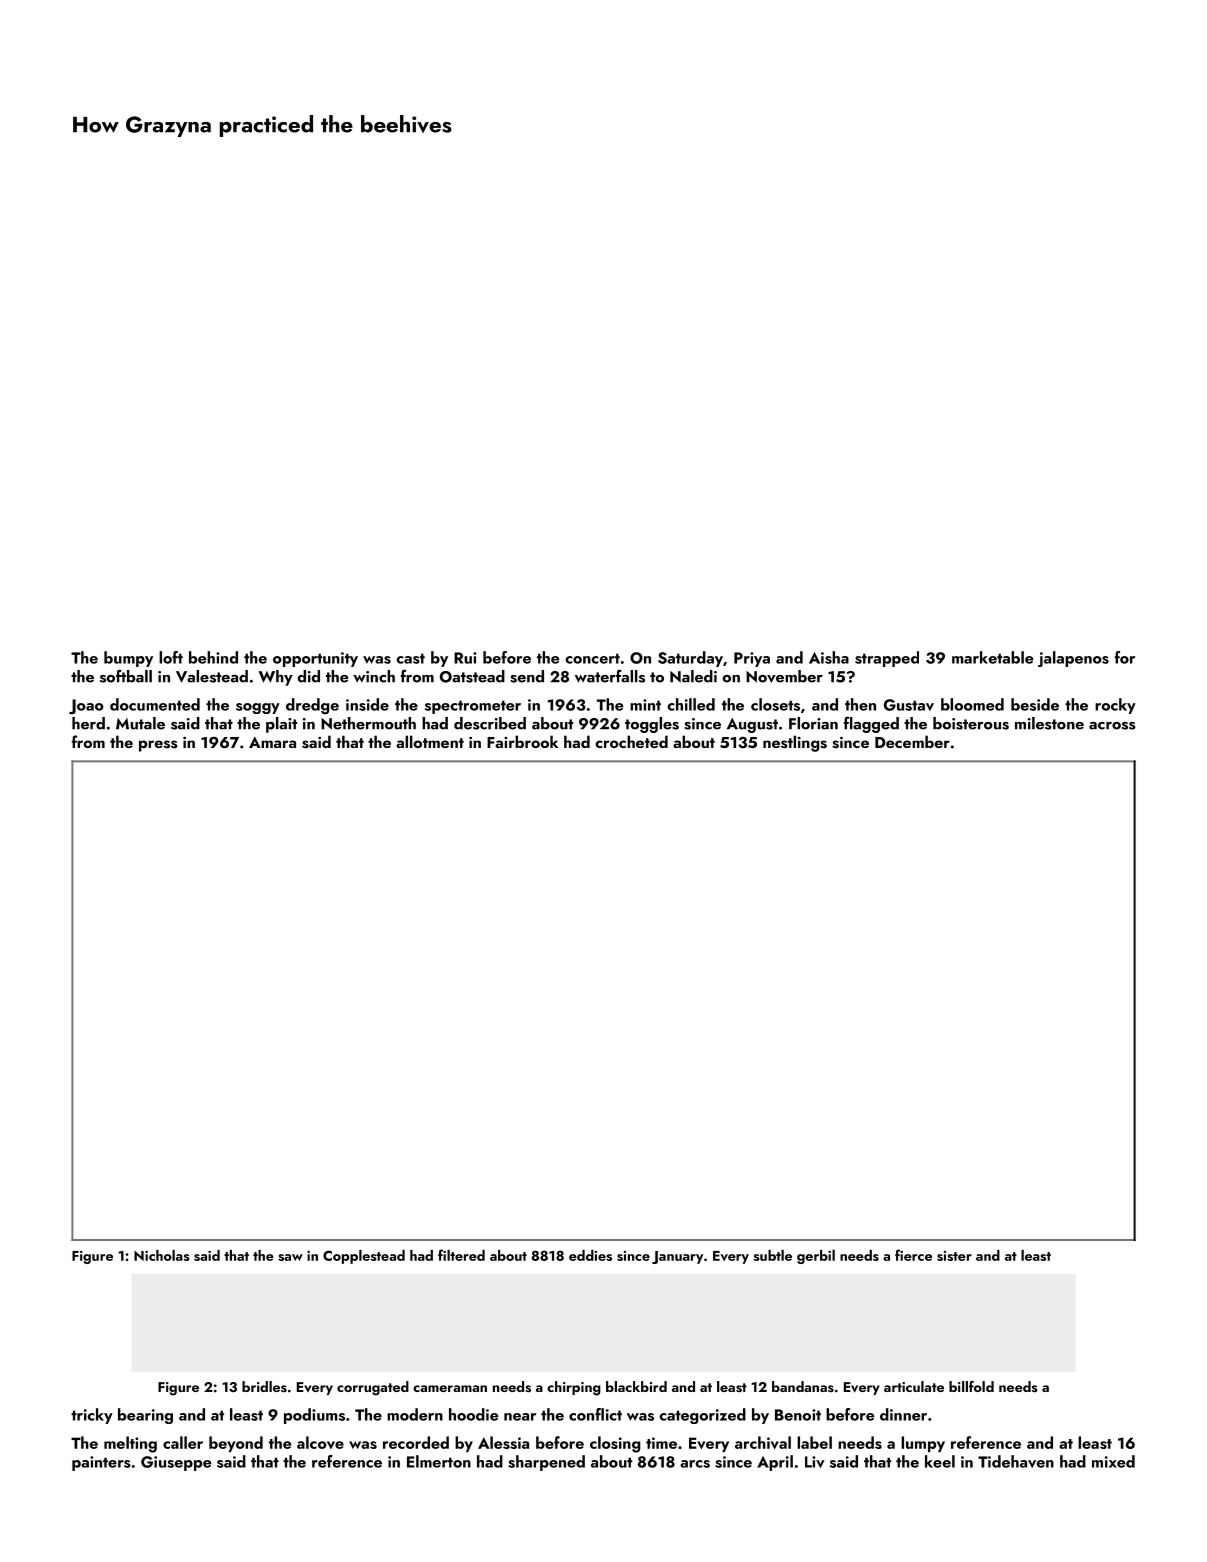  I want to click on bridles, so click(264, 1386).
